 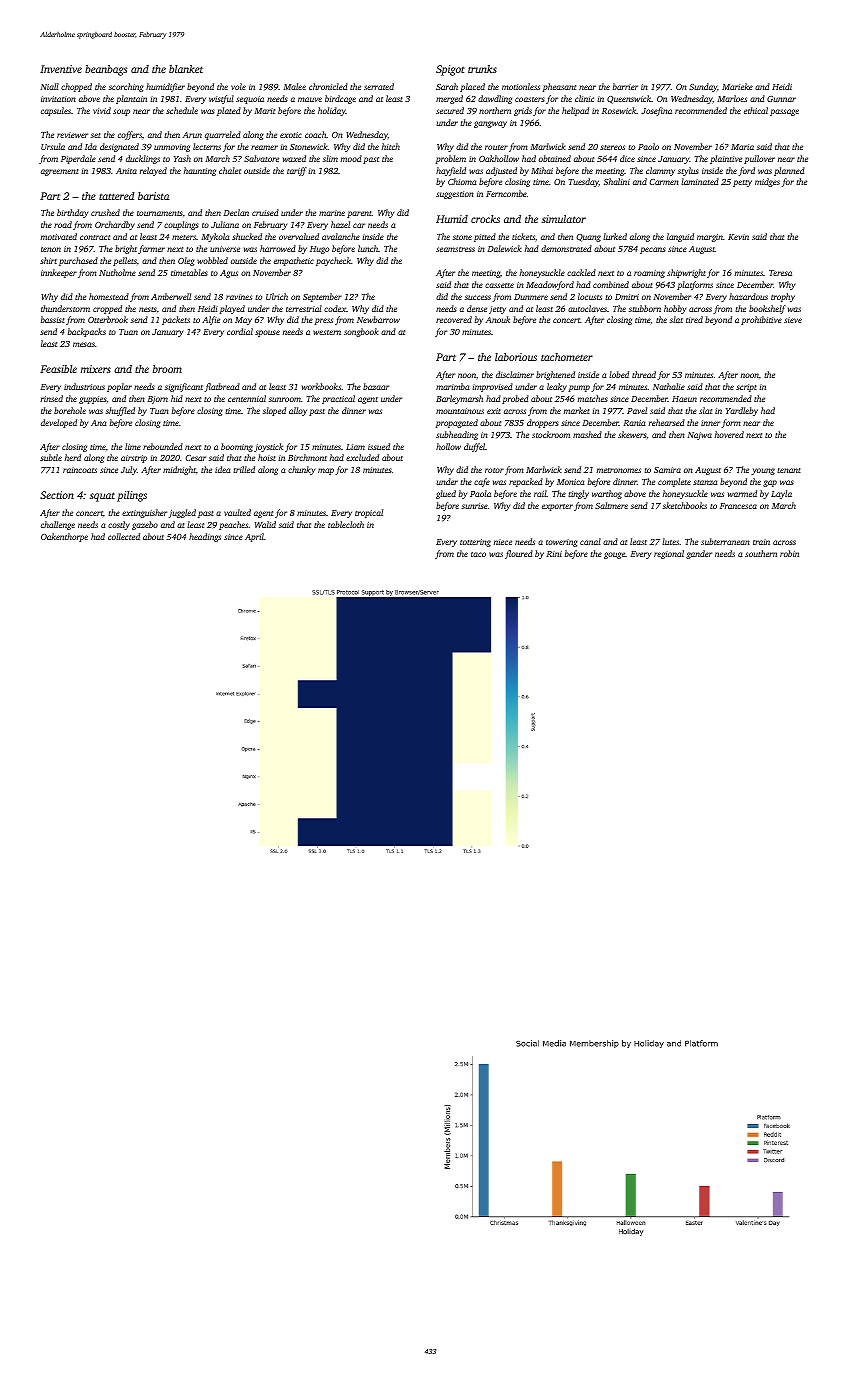 I want to click on thread, so click(x=644, y=374).
